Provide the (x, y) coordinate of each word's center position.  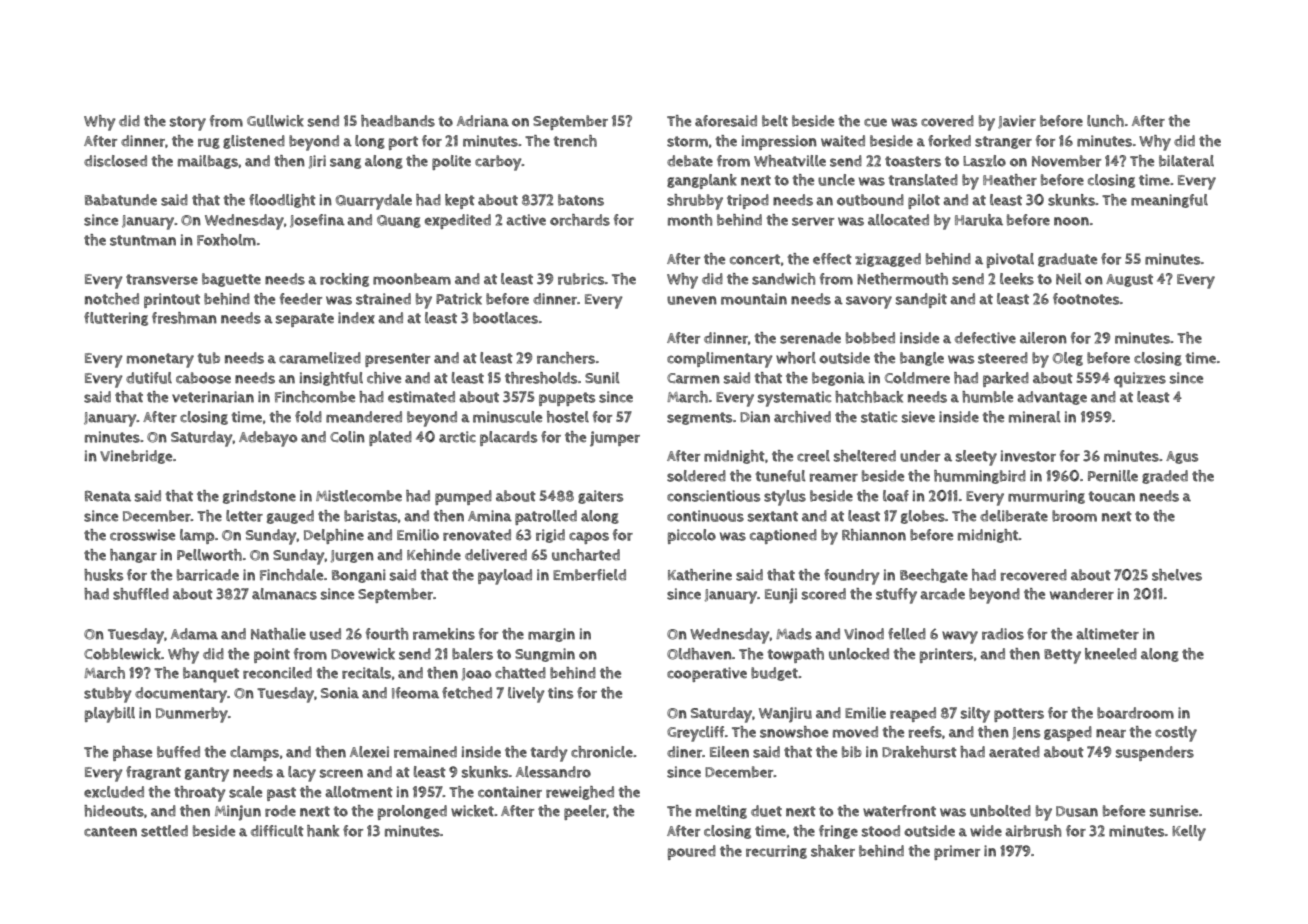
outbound (870, 200)
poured (692, 852)
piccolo (692, 536)
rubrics (581, 279)
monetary (160, 360)
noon (1071, 221)
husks (103, 575)
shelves (1177, 575)
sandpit (921, 300)
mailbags (208, 162)
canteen (110, 831)
